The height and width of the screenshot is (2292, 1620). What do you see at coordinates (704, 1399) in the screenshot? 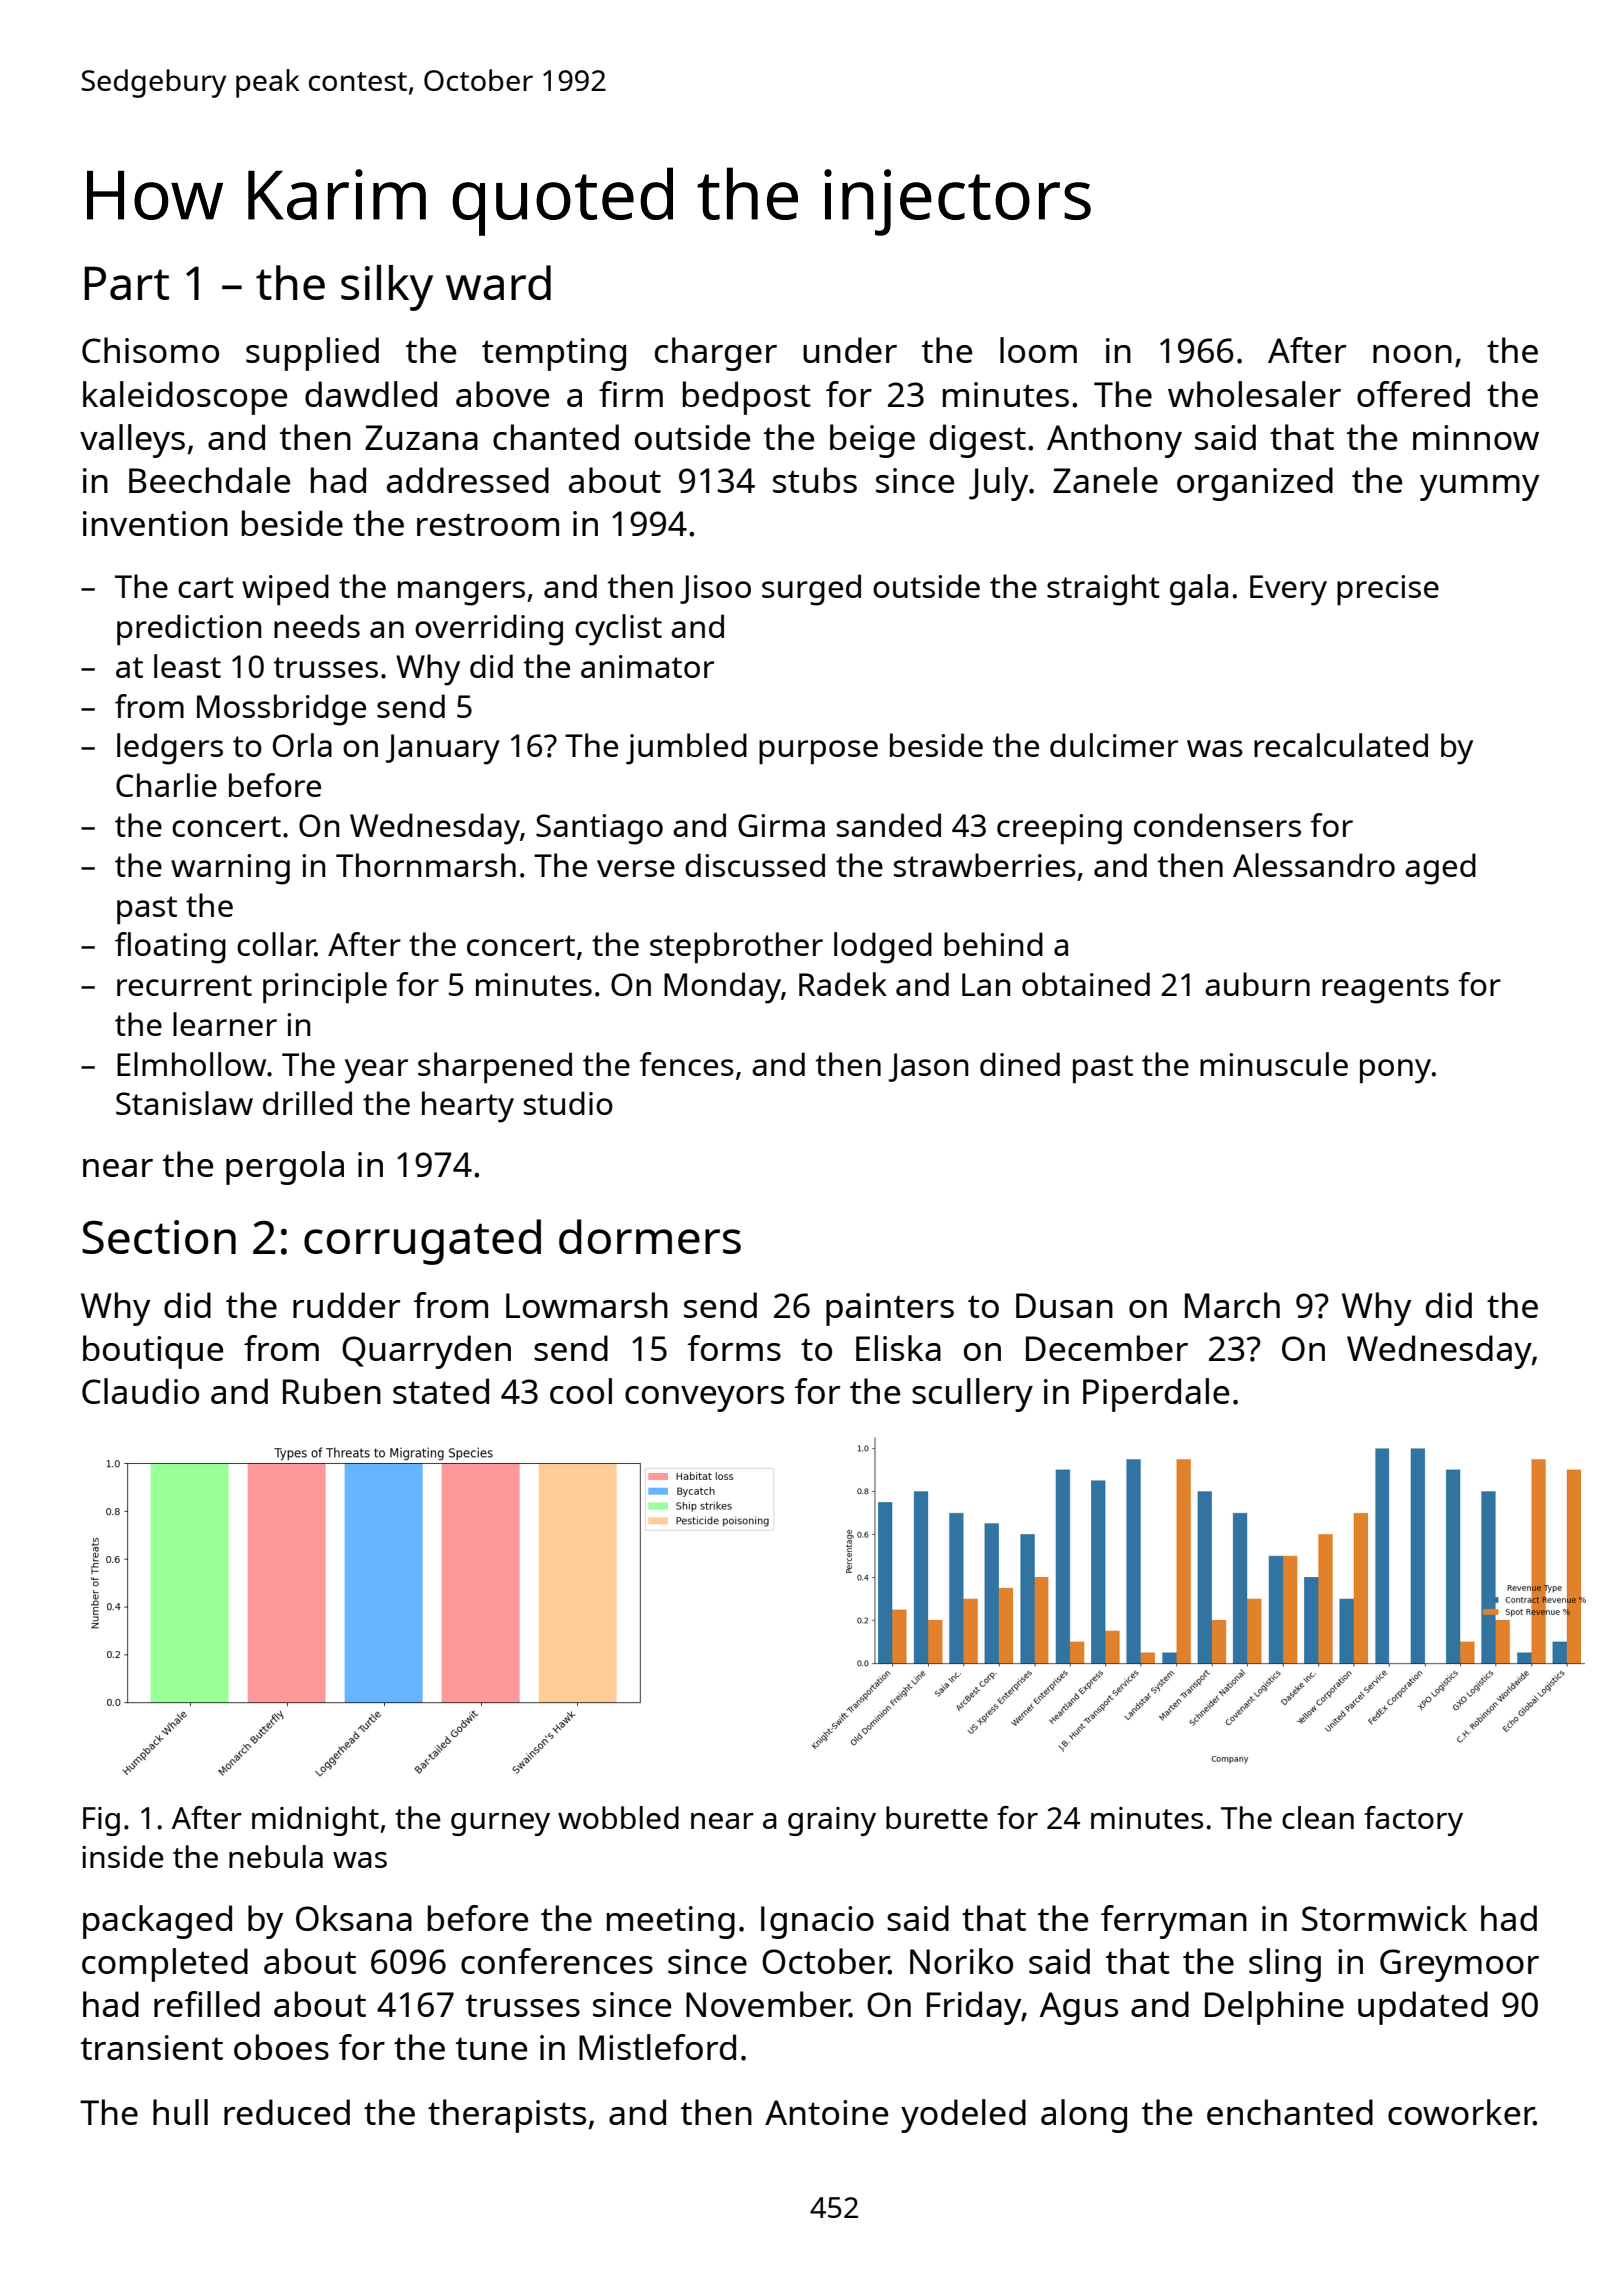
I see `conveyors` at bounding box center [704, 1399].
